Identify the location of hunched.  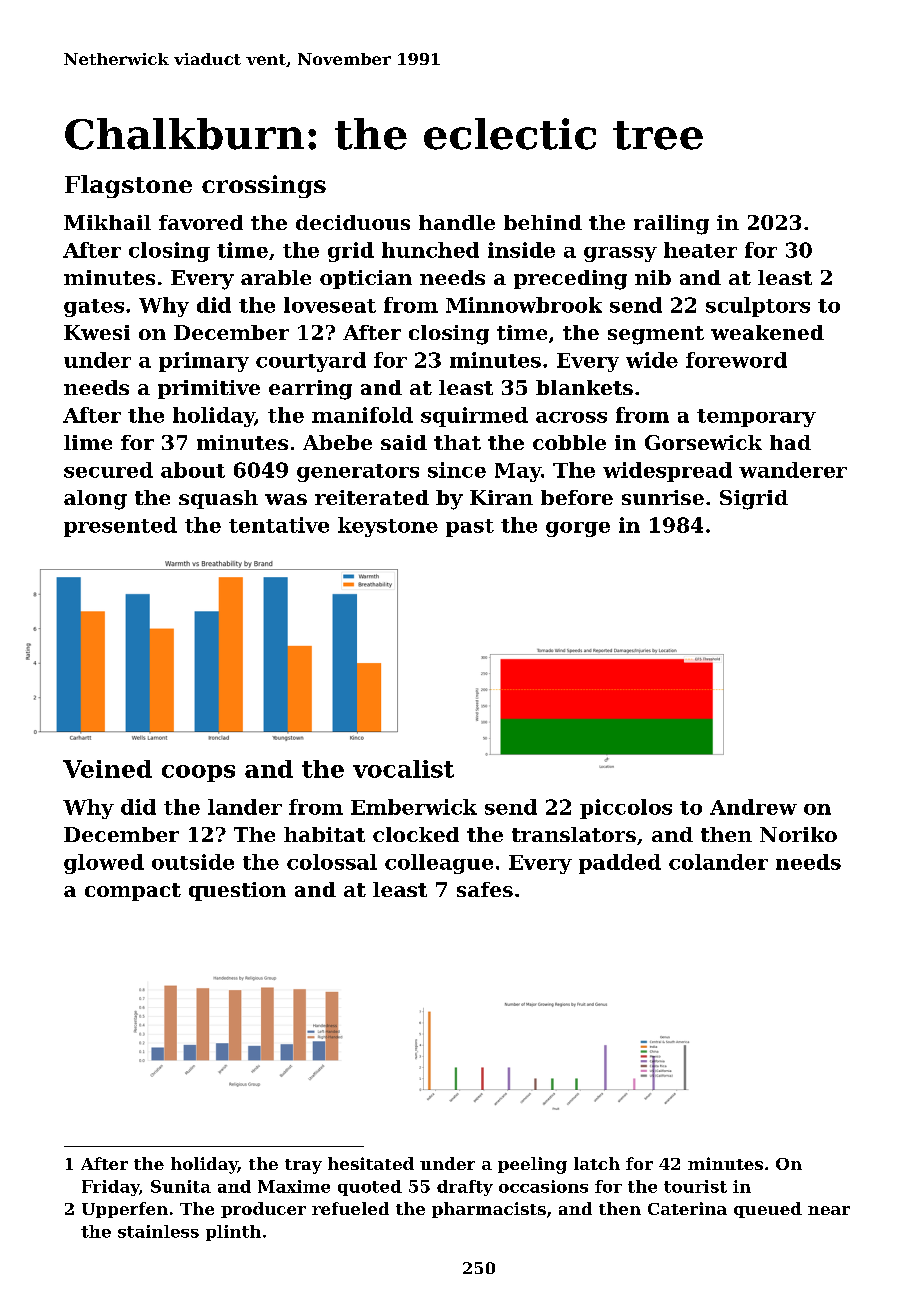
(430, 250).
